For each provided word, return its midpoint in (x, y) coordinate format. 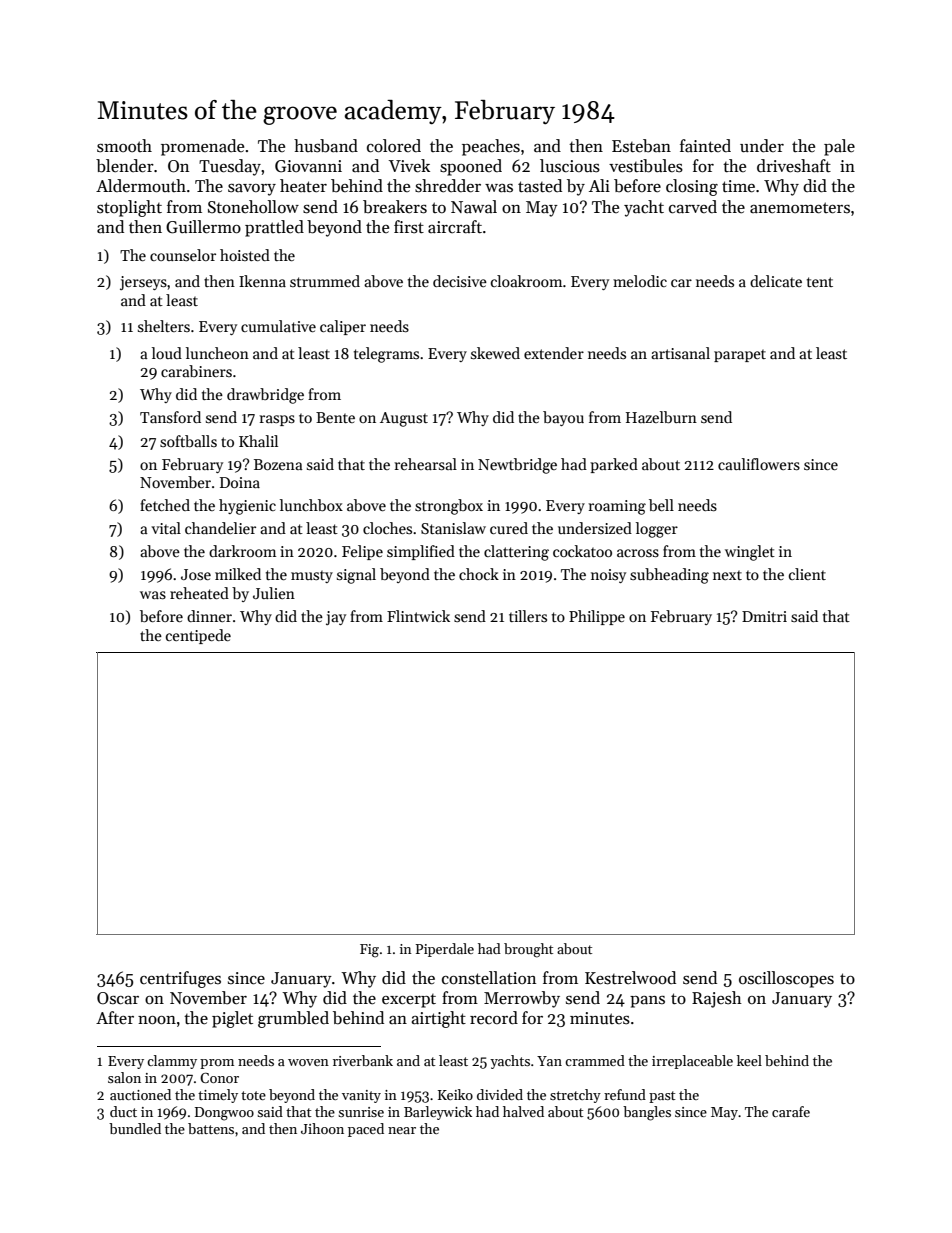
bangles (647, 1113)
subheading (669, 576)
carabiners (196, 371)
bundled (135, 1128)
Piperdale (444, 950)
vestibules (646, 166)
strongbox (449, 507)
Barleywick (438, 1113)
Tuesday (230, 167)
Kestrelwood (630, 978)
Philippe (597, 617)
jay (336, 618)
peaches (491, 147)
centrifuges (180, 979)
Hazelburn (661, 417)
